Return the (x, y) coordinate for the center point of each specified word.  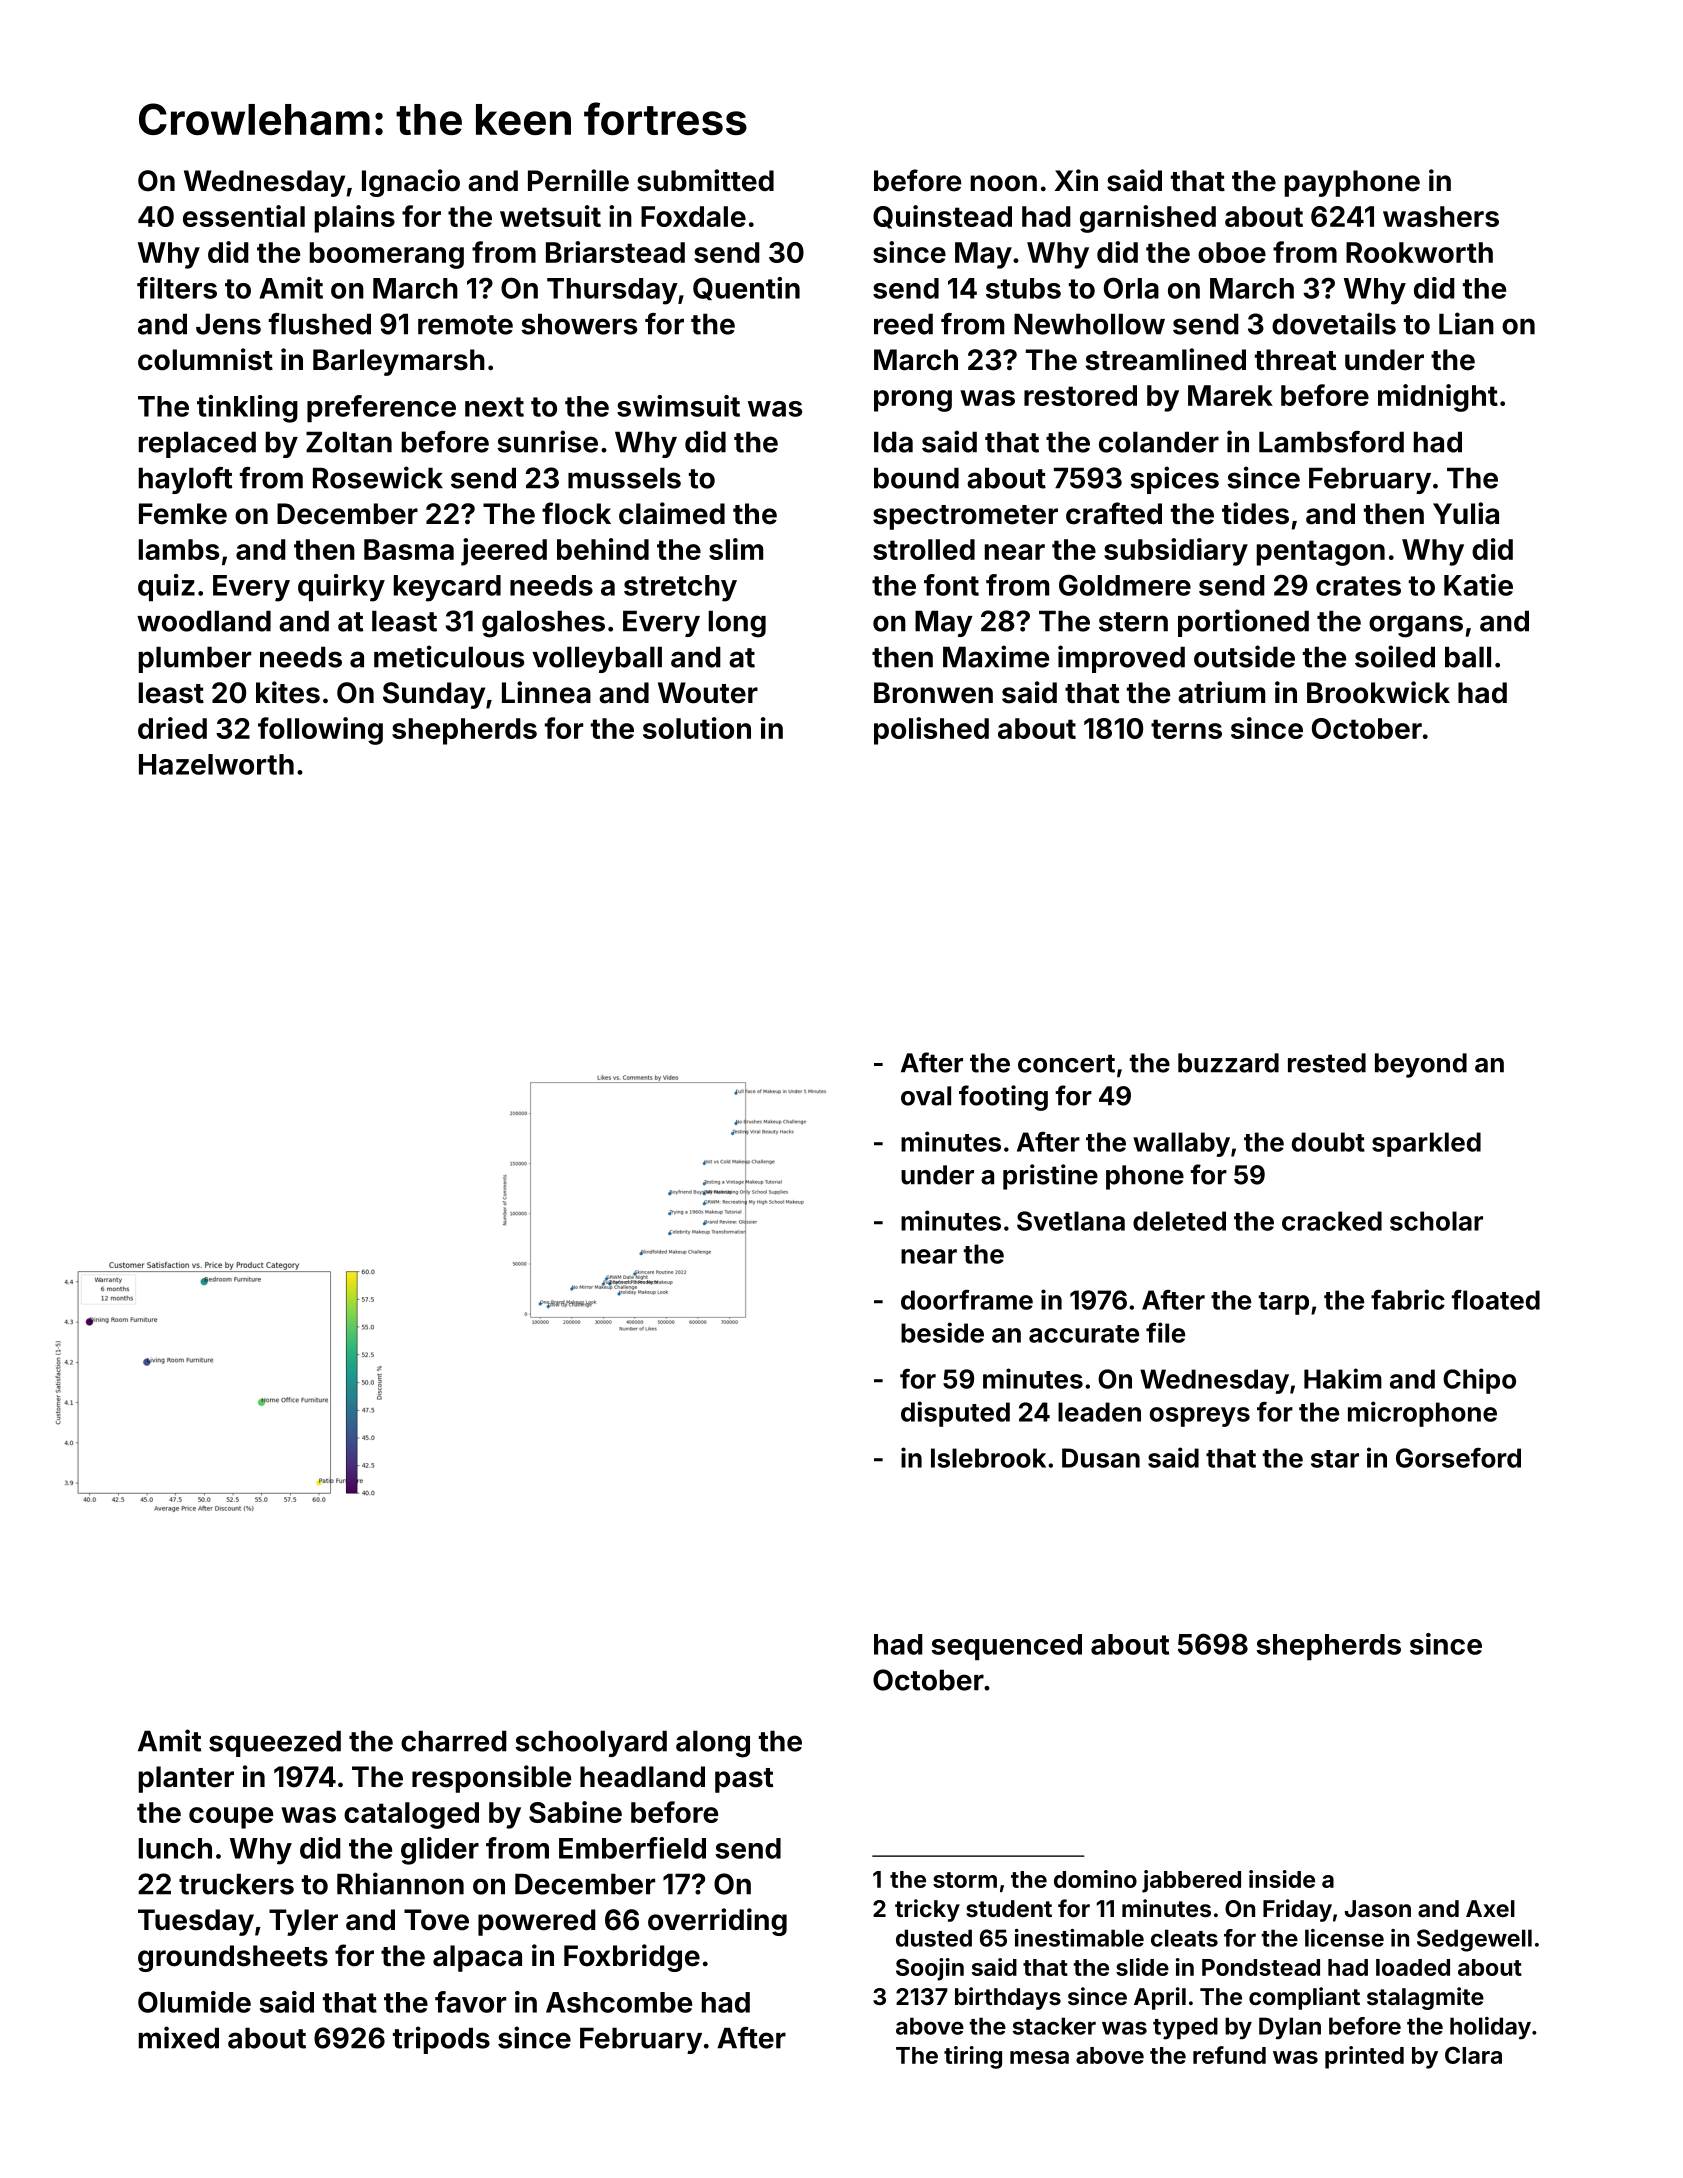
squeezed (275, 1743)
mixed (179, 2037)
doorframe (967, 1300)
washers (1441, 216)
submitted (705, 180)
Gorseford (1458, 1458)
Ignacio (411, 183)
